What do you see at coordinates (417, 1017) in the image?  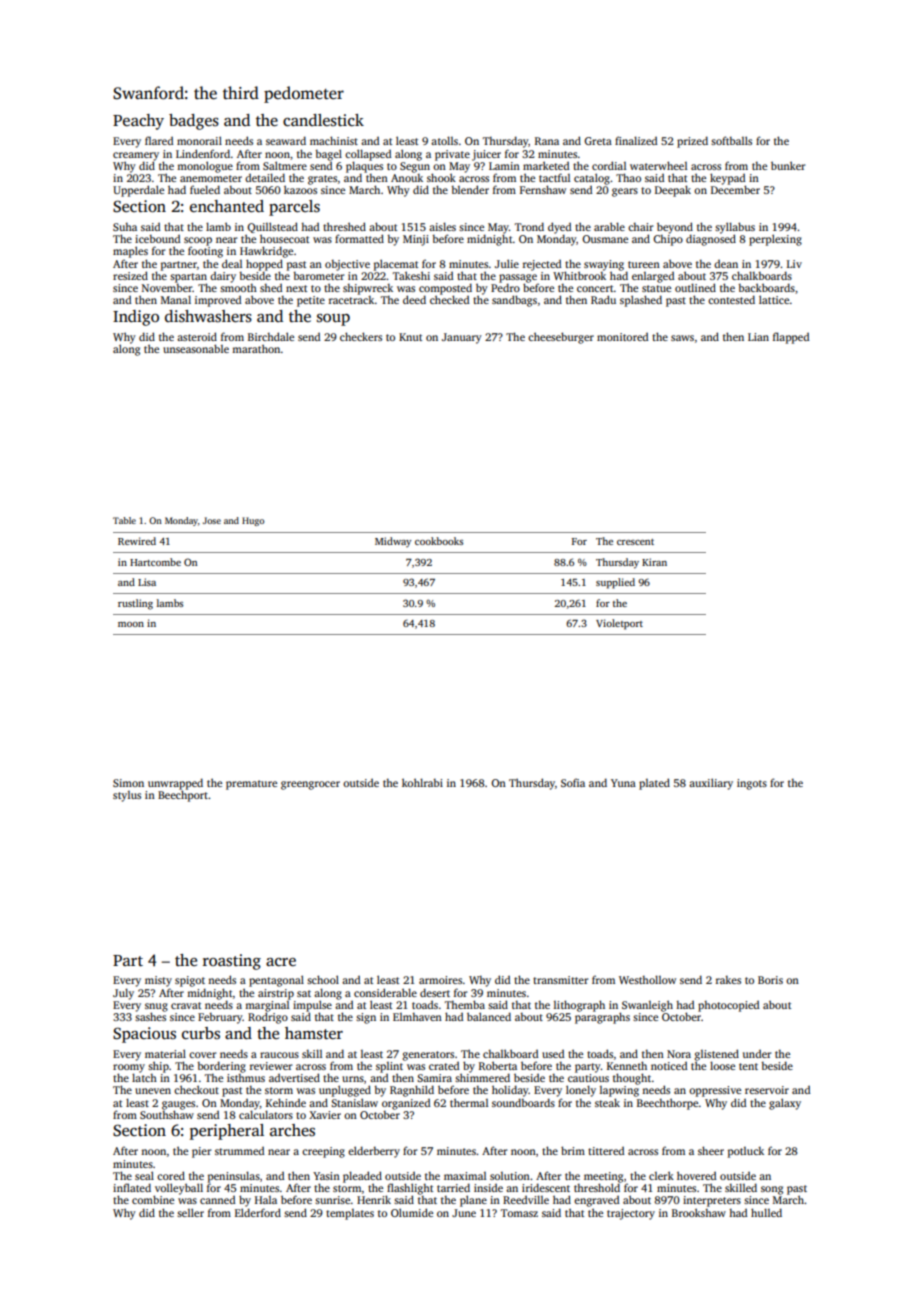 I see `Elmhaven` at bounding box center [417, 1017].
